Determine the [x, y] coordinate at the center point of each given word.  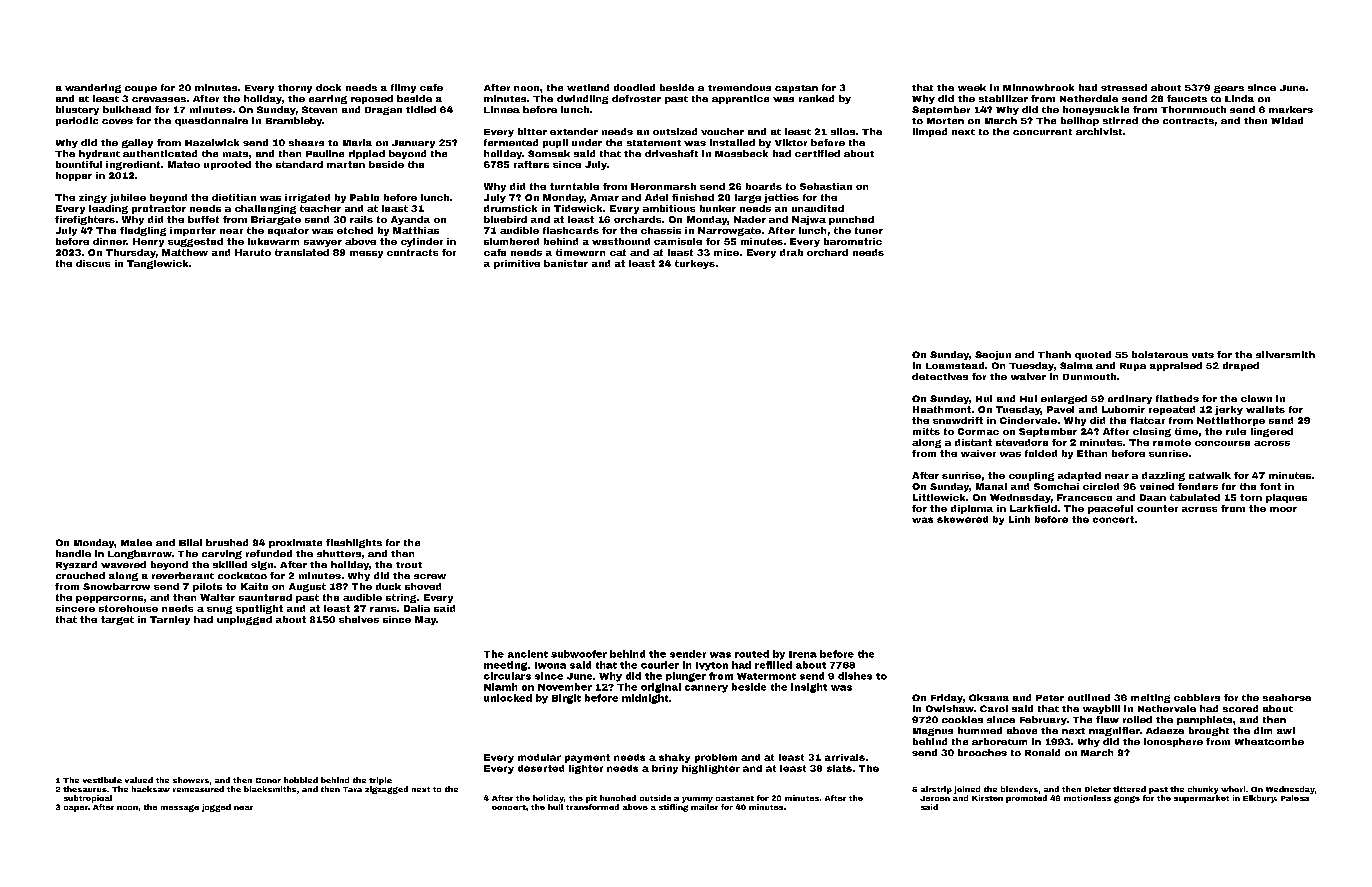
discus [93, 263]
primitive [517, 264]
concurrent [1042, 132]
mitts [926, 431]
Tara [352, 789]
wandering [93, 88]
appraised [1176, 366]
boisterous [1160, 354]
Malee [136, 542]
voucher [722, 131]
